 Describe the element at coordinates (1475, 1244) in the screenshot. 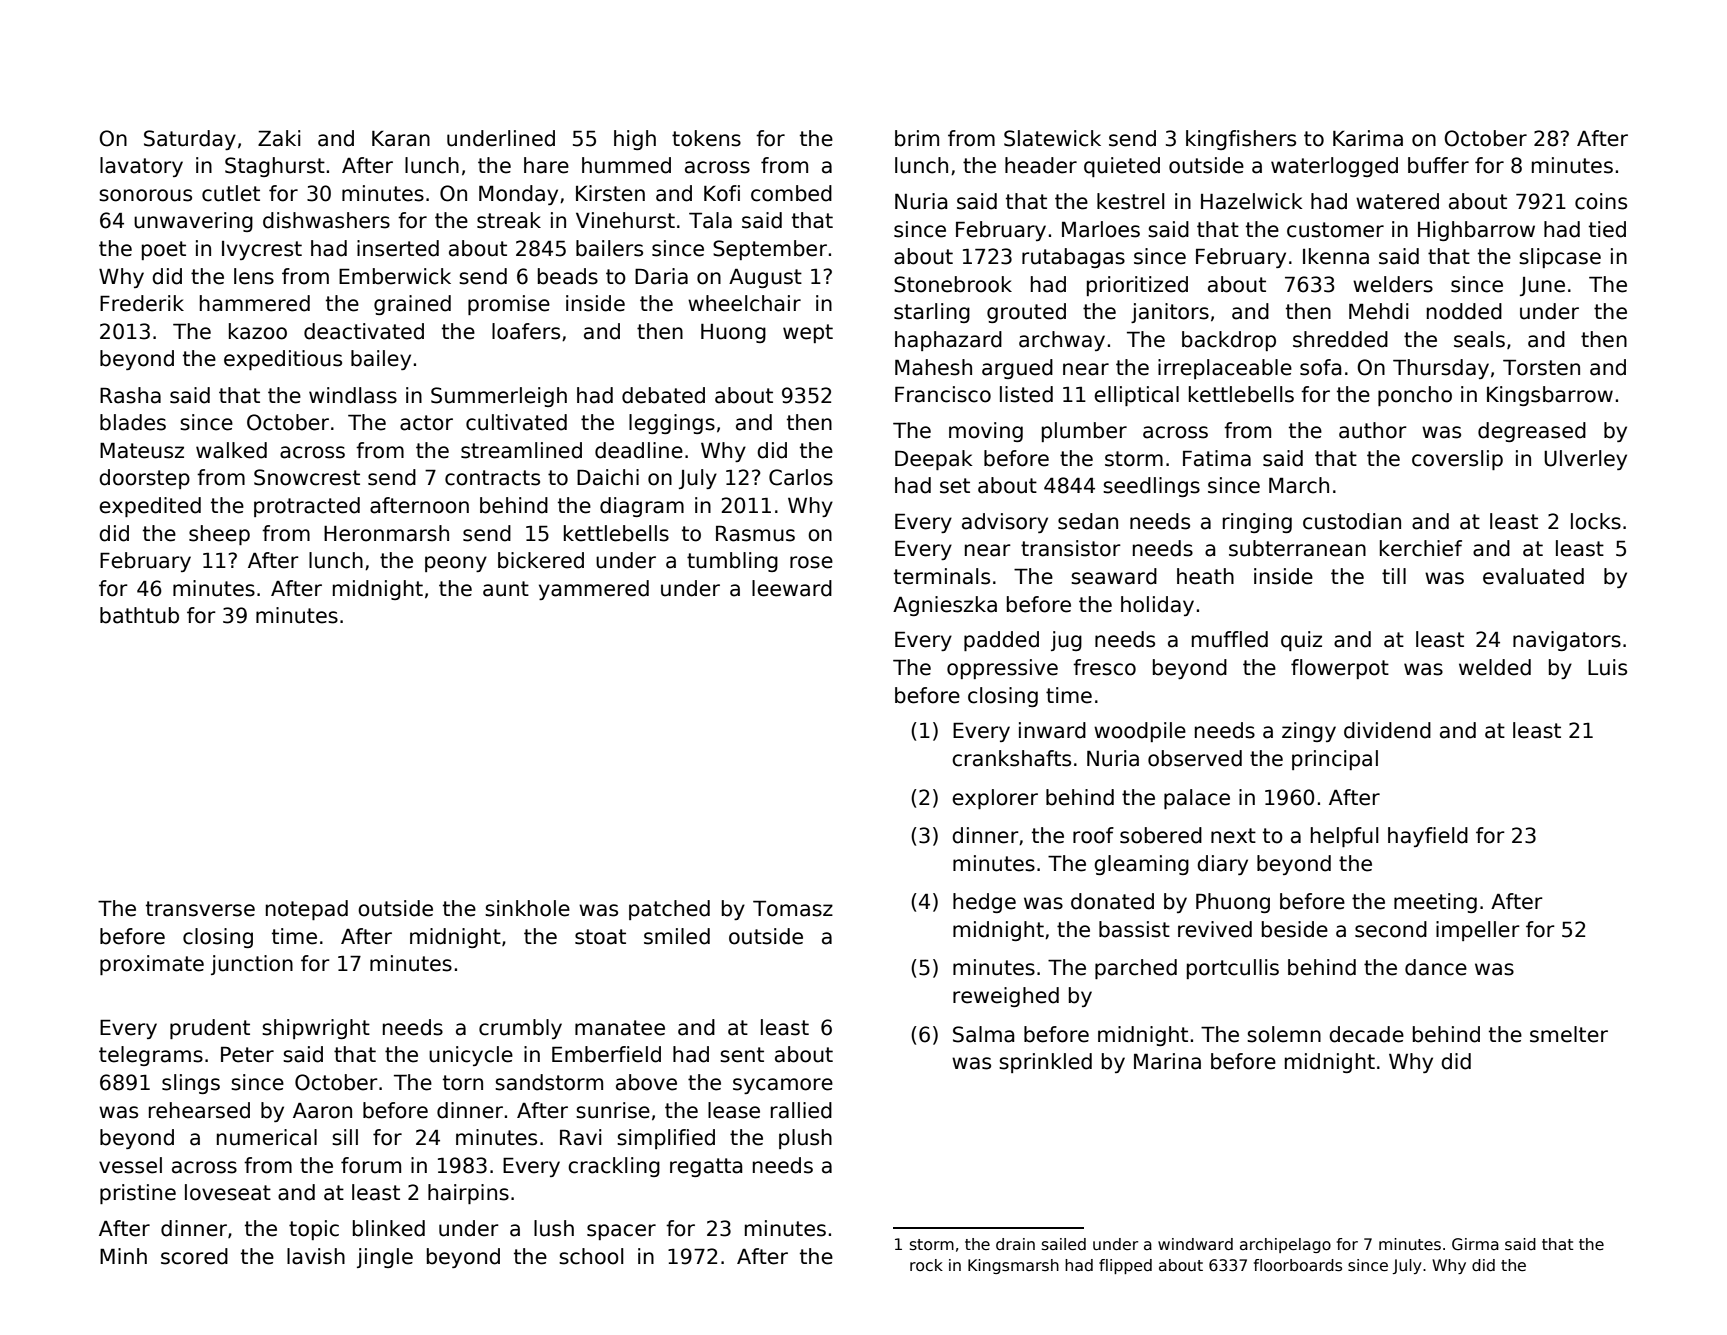

I see `Girma` at that location.
